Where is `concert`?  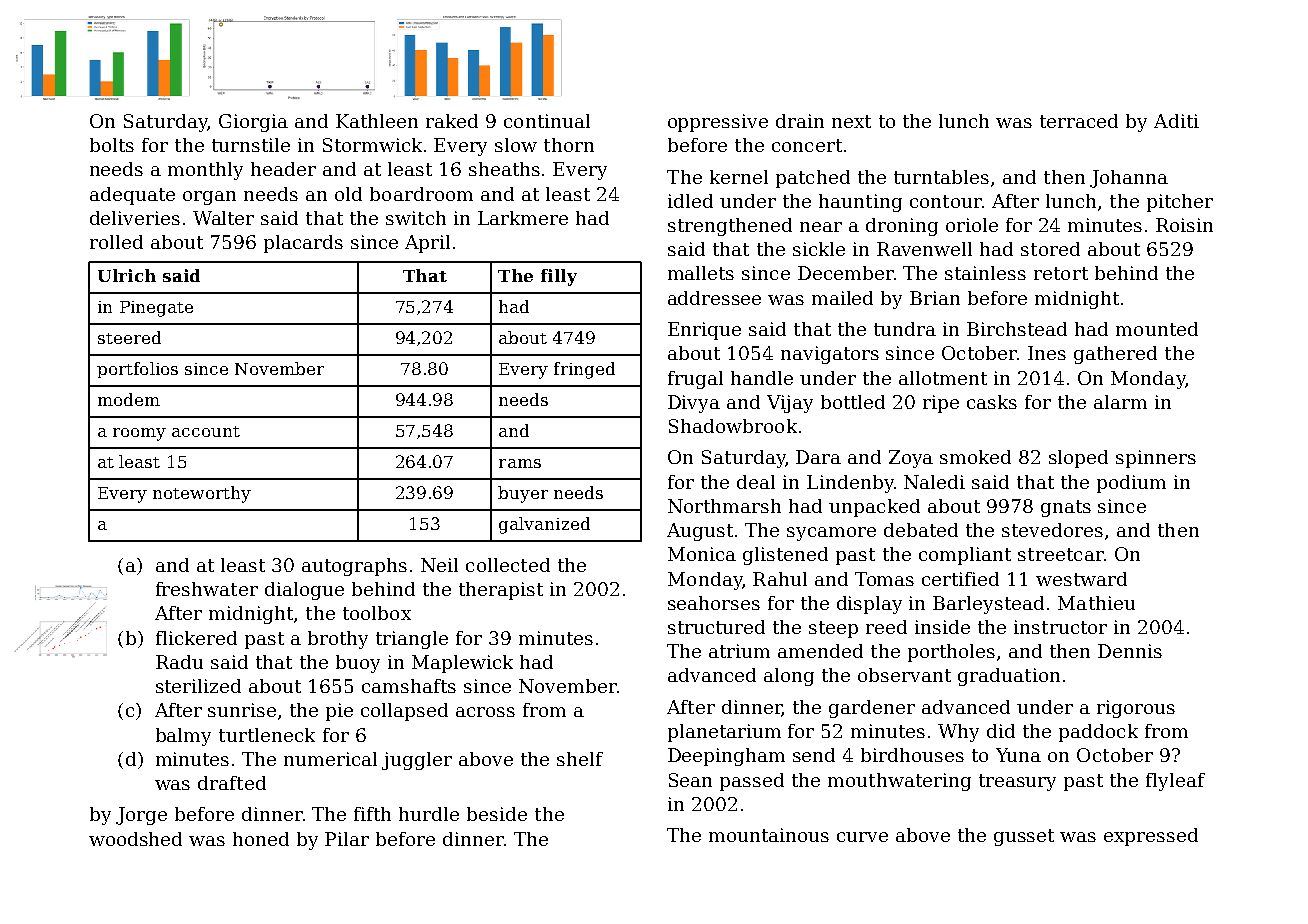
concert is located at coordinates (807, 145).
